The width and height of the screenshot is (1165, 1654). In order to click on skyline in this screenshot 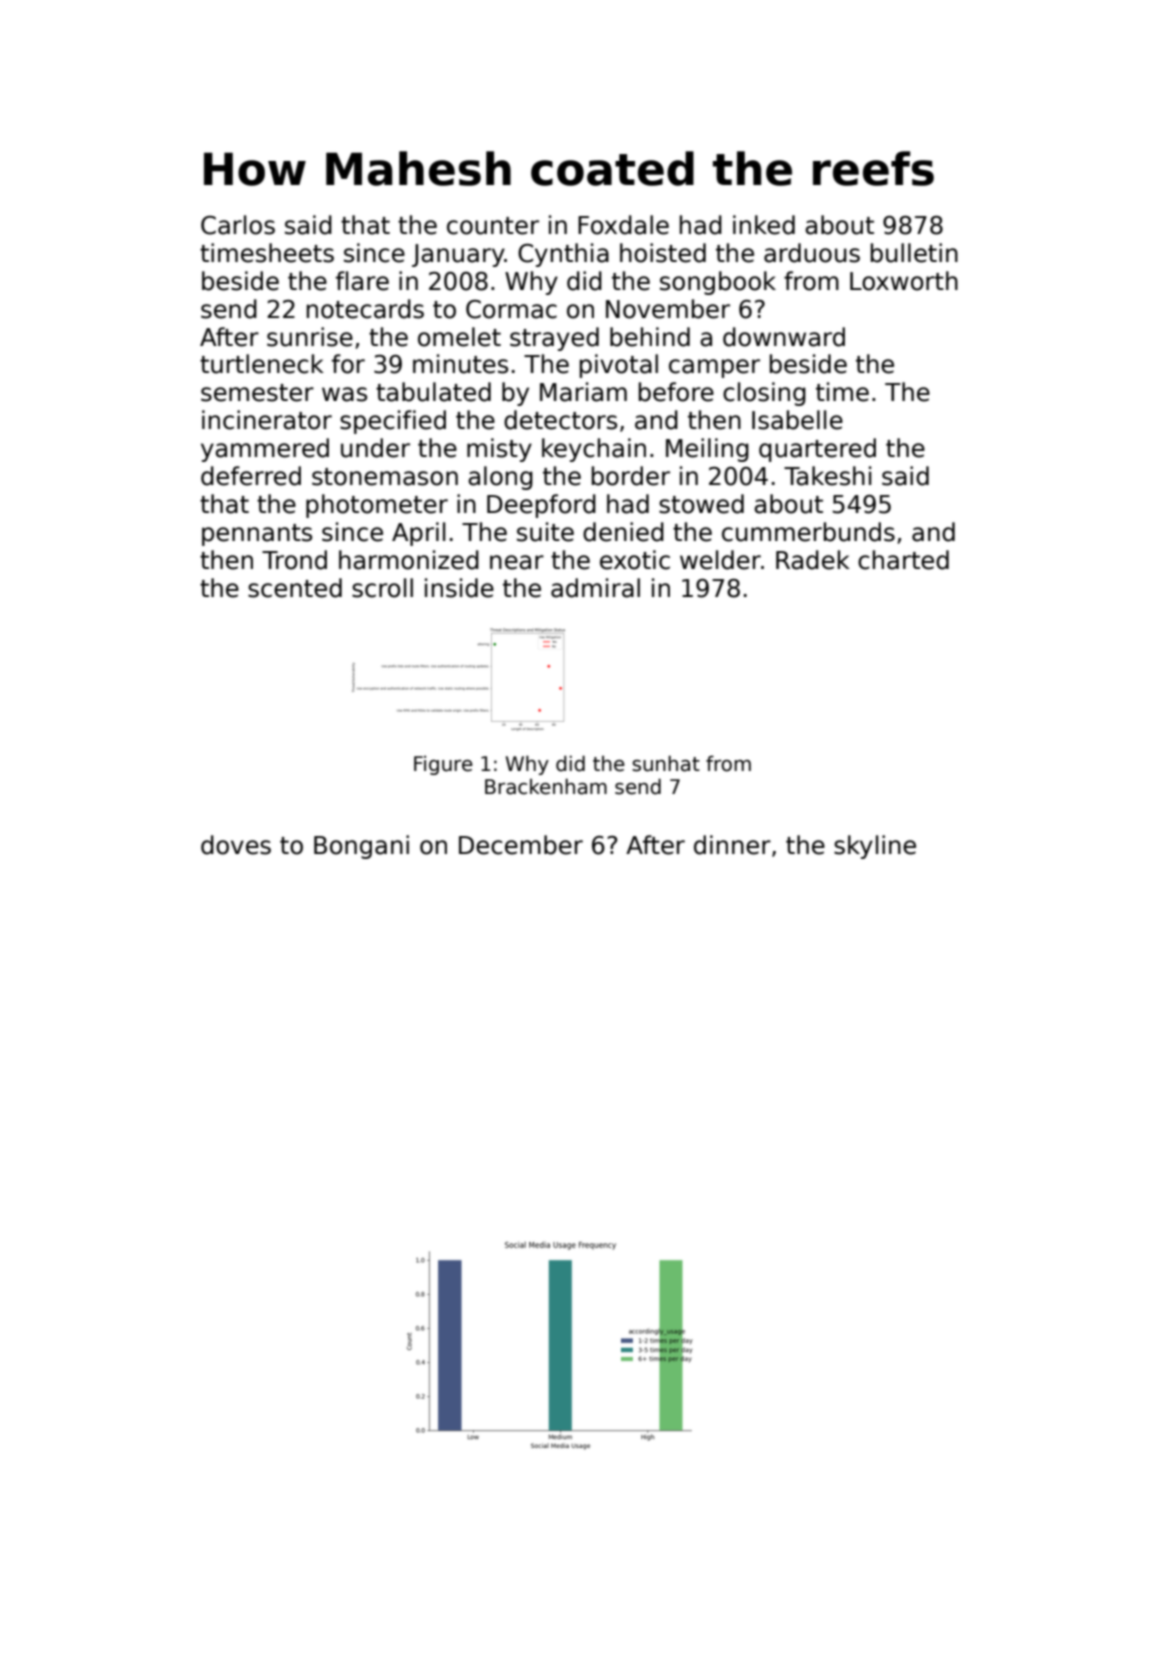, I will do `click(875, 847)`.
